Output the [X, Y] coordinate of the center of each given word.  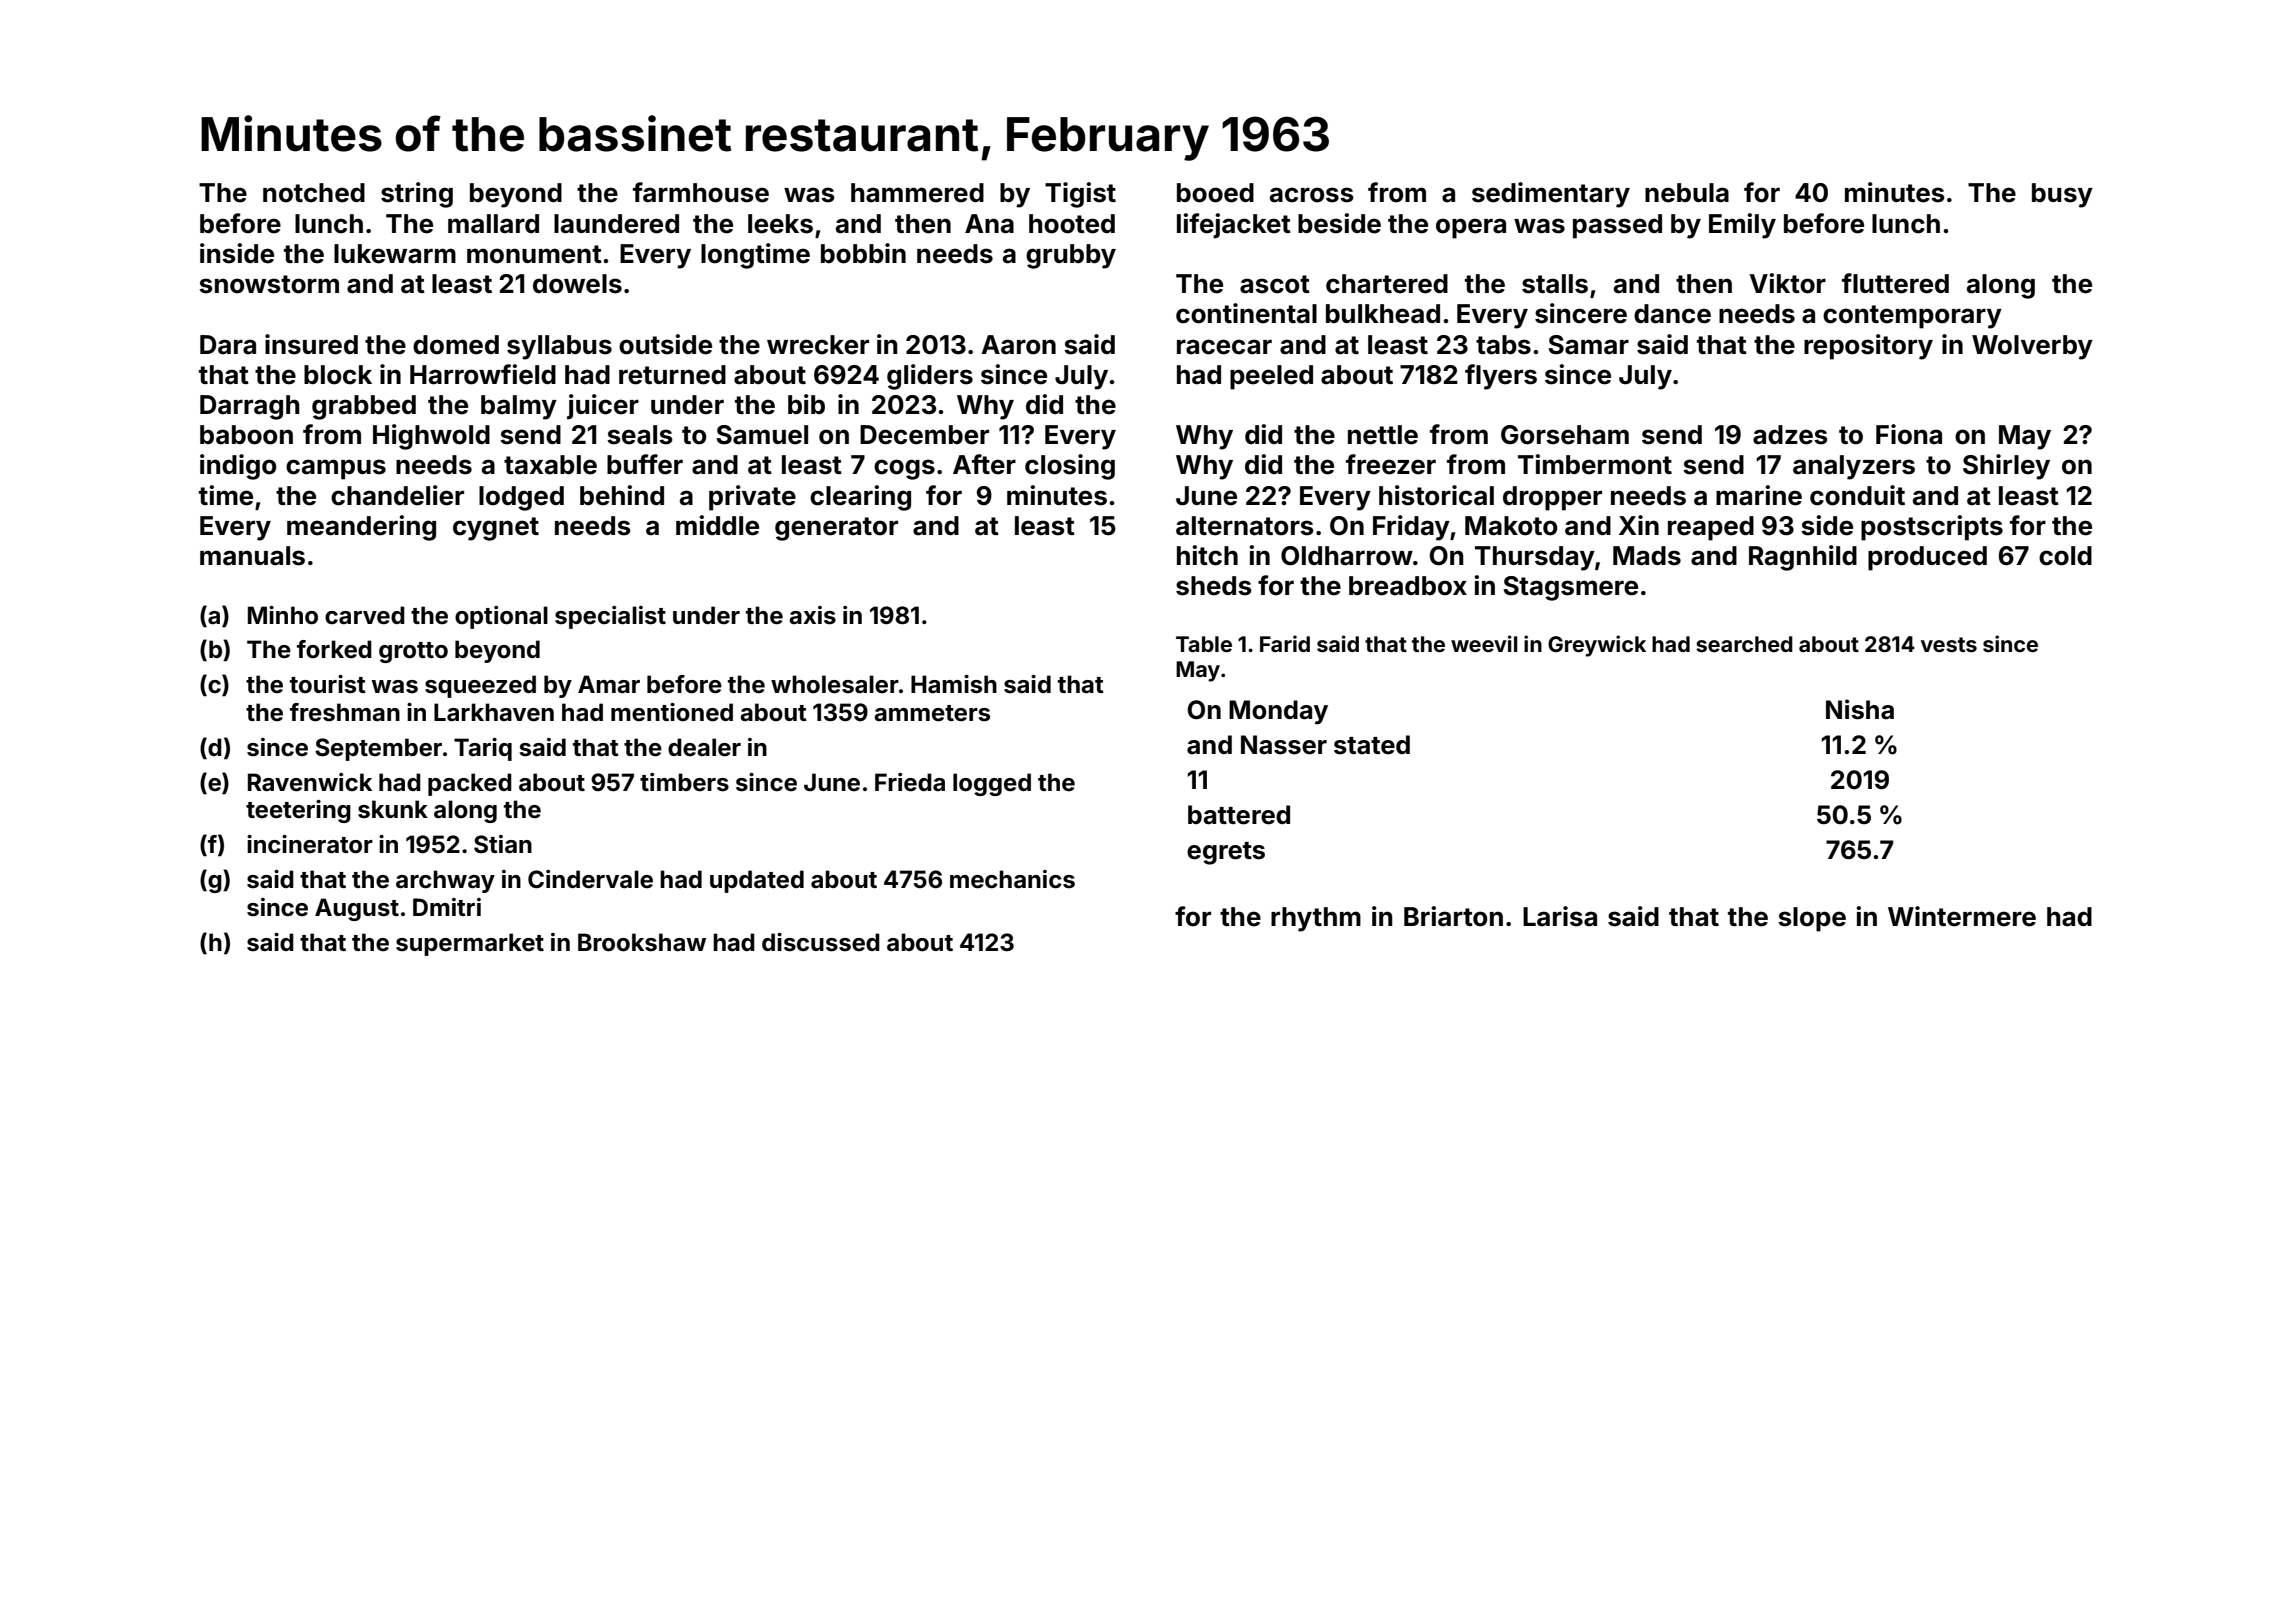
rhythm [1316, 919]
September [378, 749]
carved [365, 615]
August [357, 909]
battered [1239, 815]
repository [1868, 347]
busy [2062, 195]
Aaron [1018, 345]
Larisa [1560, 916]
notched [314, 193]
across [1312, 195]
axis [812, 615]
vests [1949, 644]
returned [672, 375]
